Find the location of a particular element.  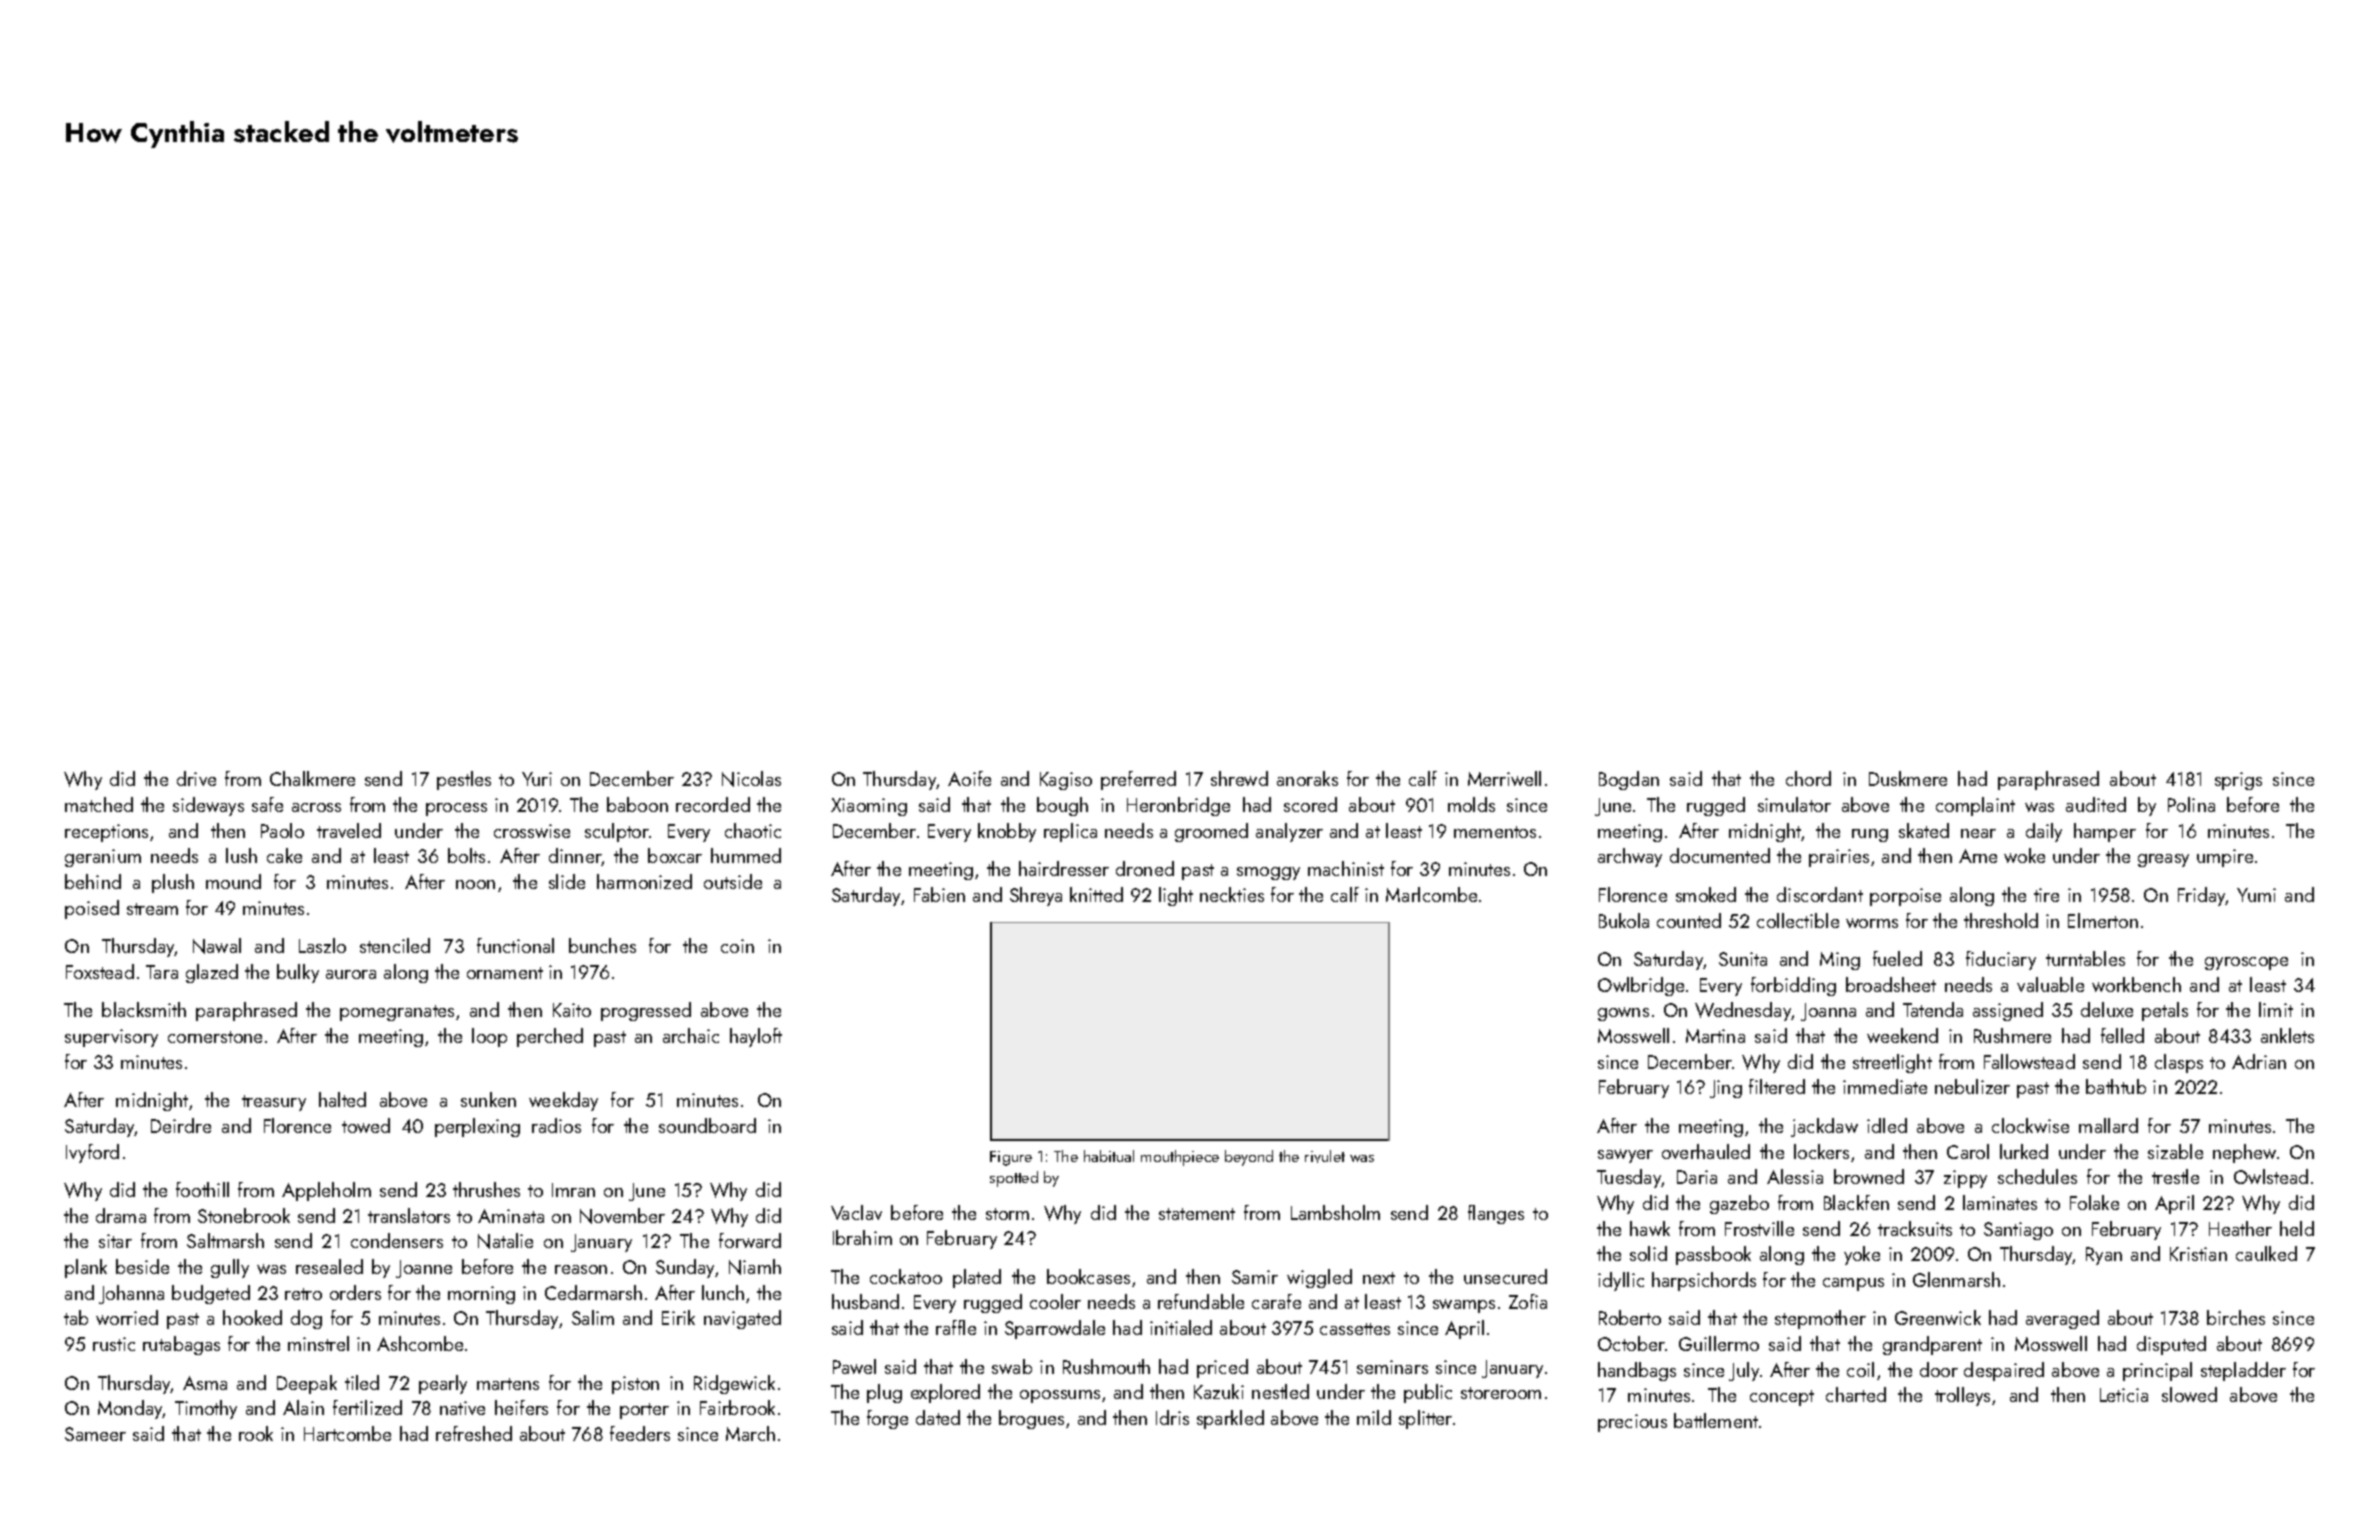

tire is located at coordinates (2046, 895).
